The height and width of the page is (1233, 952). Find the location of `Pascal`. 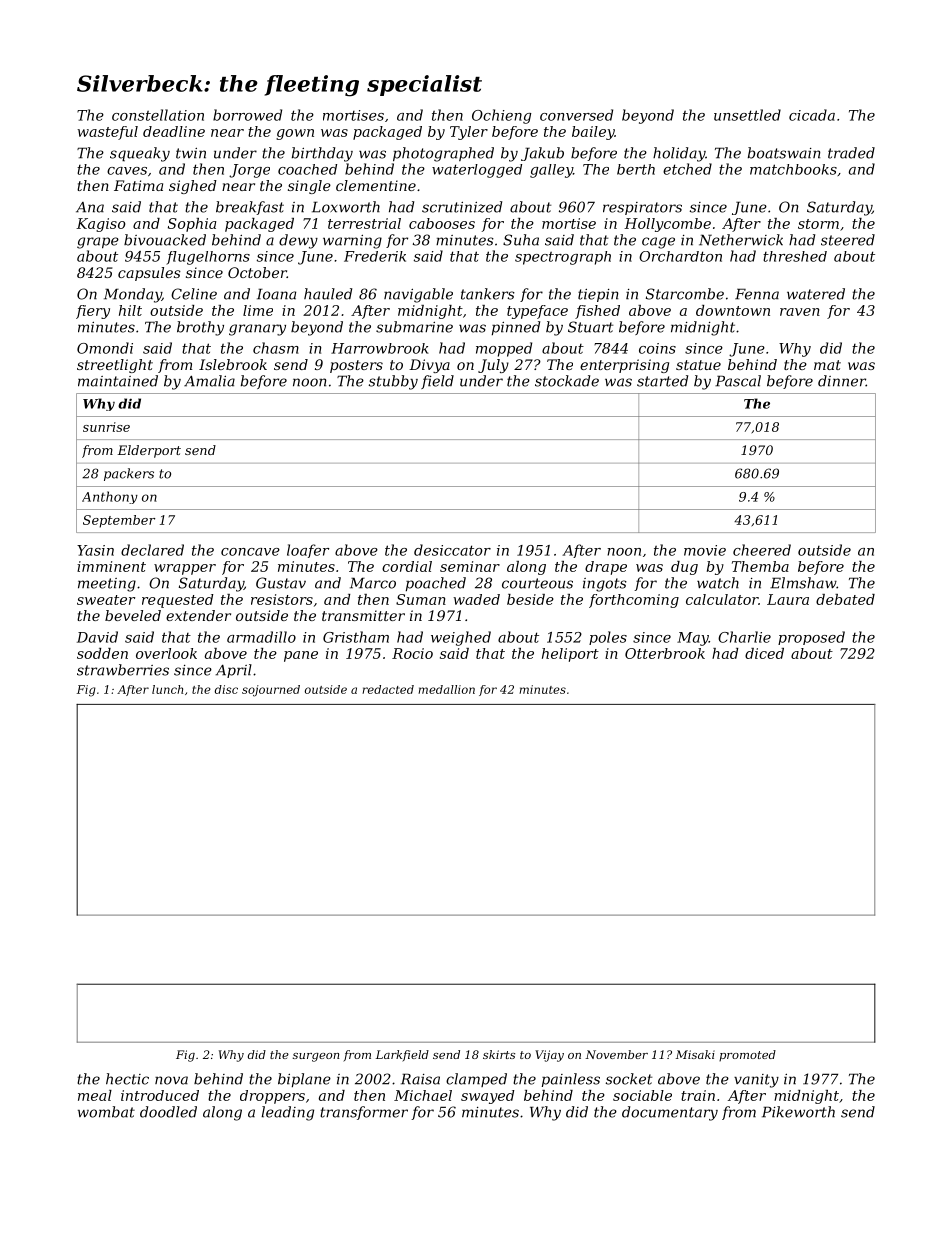

Pascal is located at coordinates (738, 381).
